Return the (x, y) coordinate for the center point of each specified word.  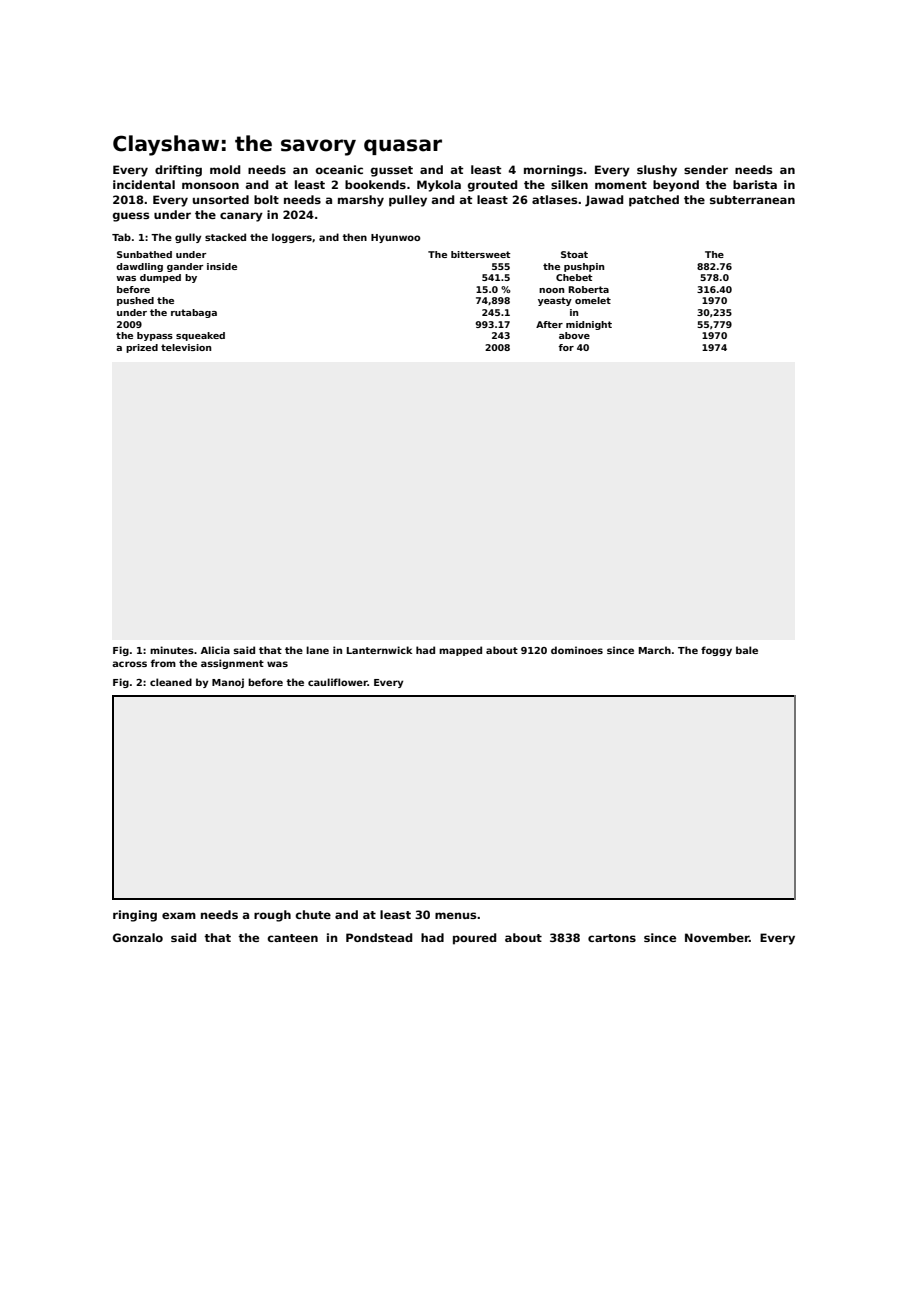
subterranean (752, 199)
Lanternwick (379, 650)
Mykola (439, 186)
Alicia (215, 650)
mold (225, 169)
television (186, 347)
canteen (293, 938)
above (574, 335)
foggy (716, 651)
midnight (589, 325)
